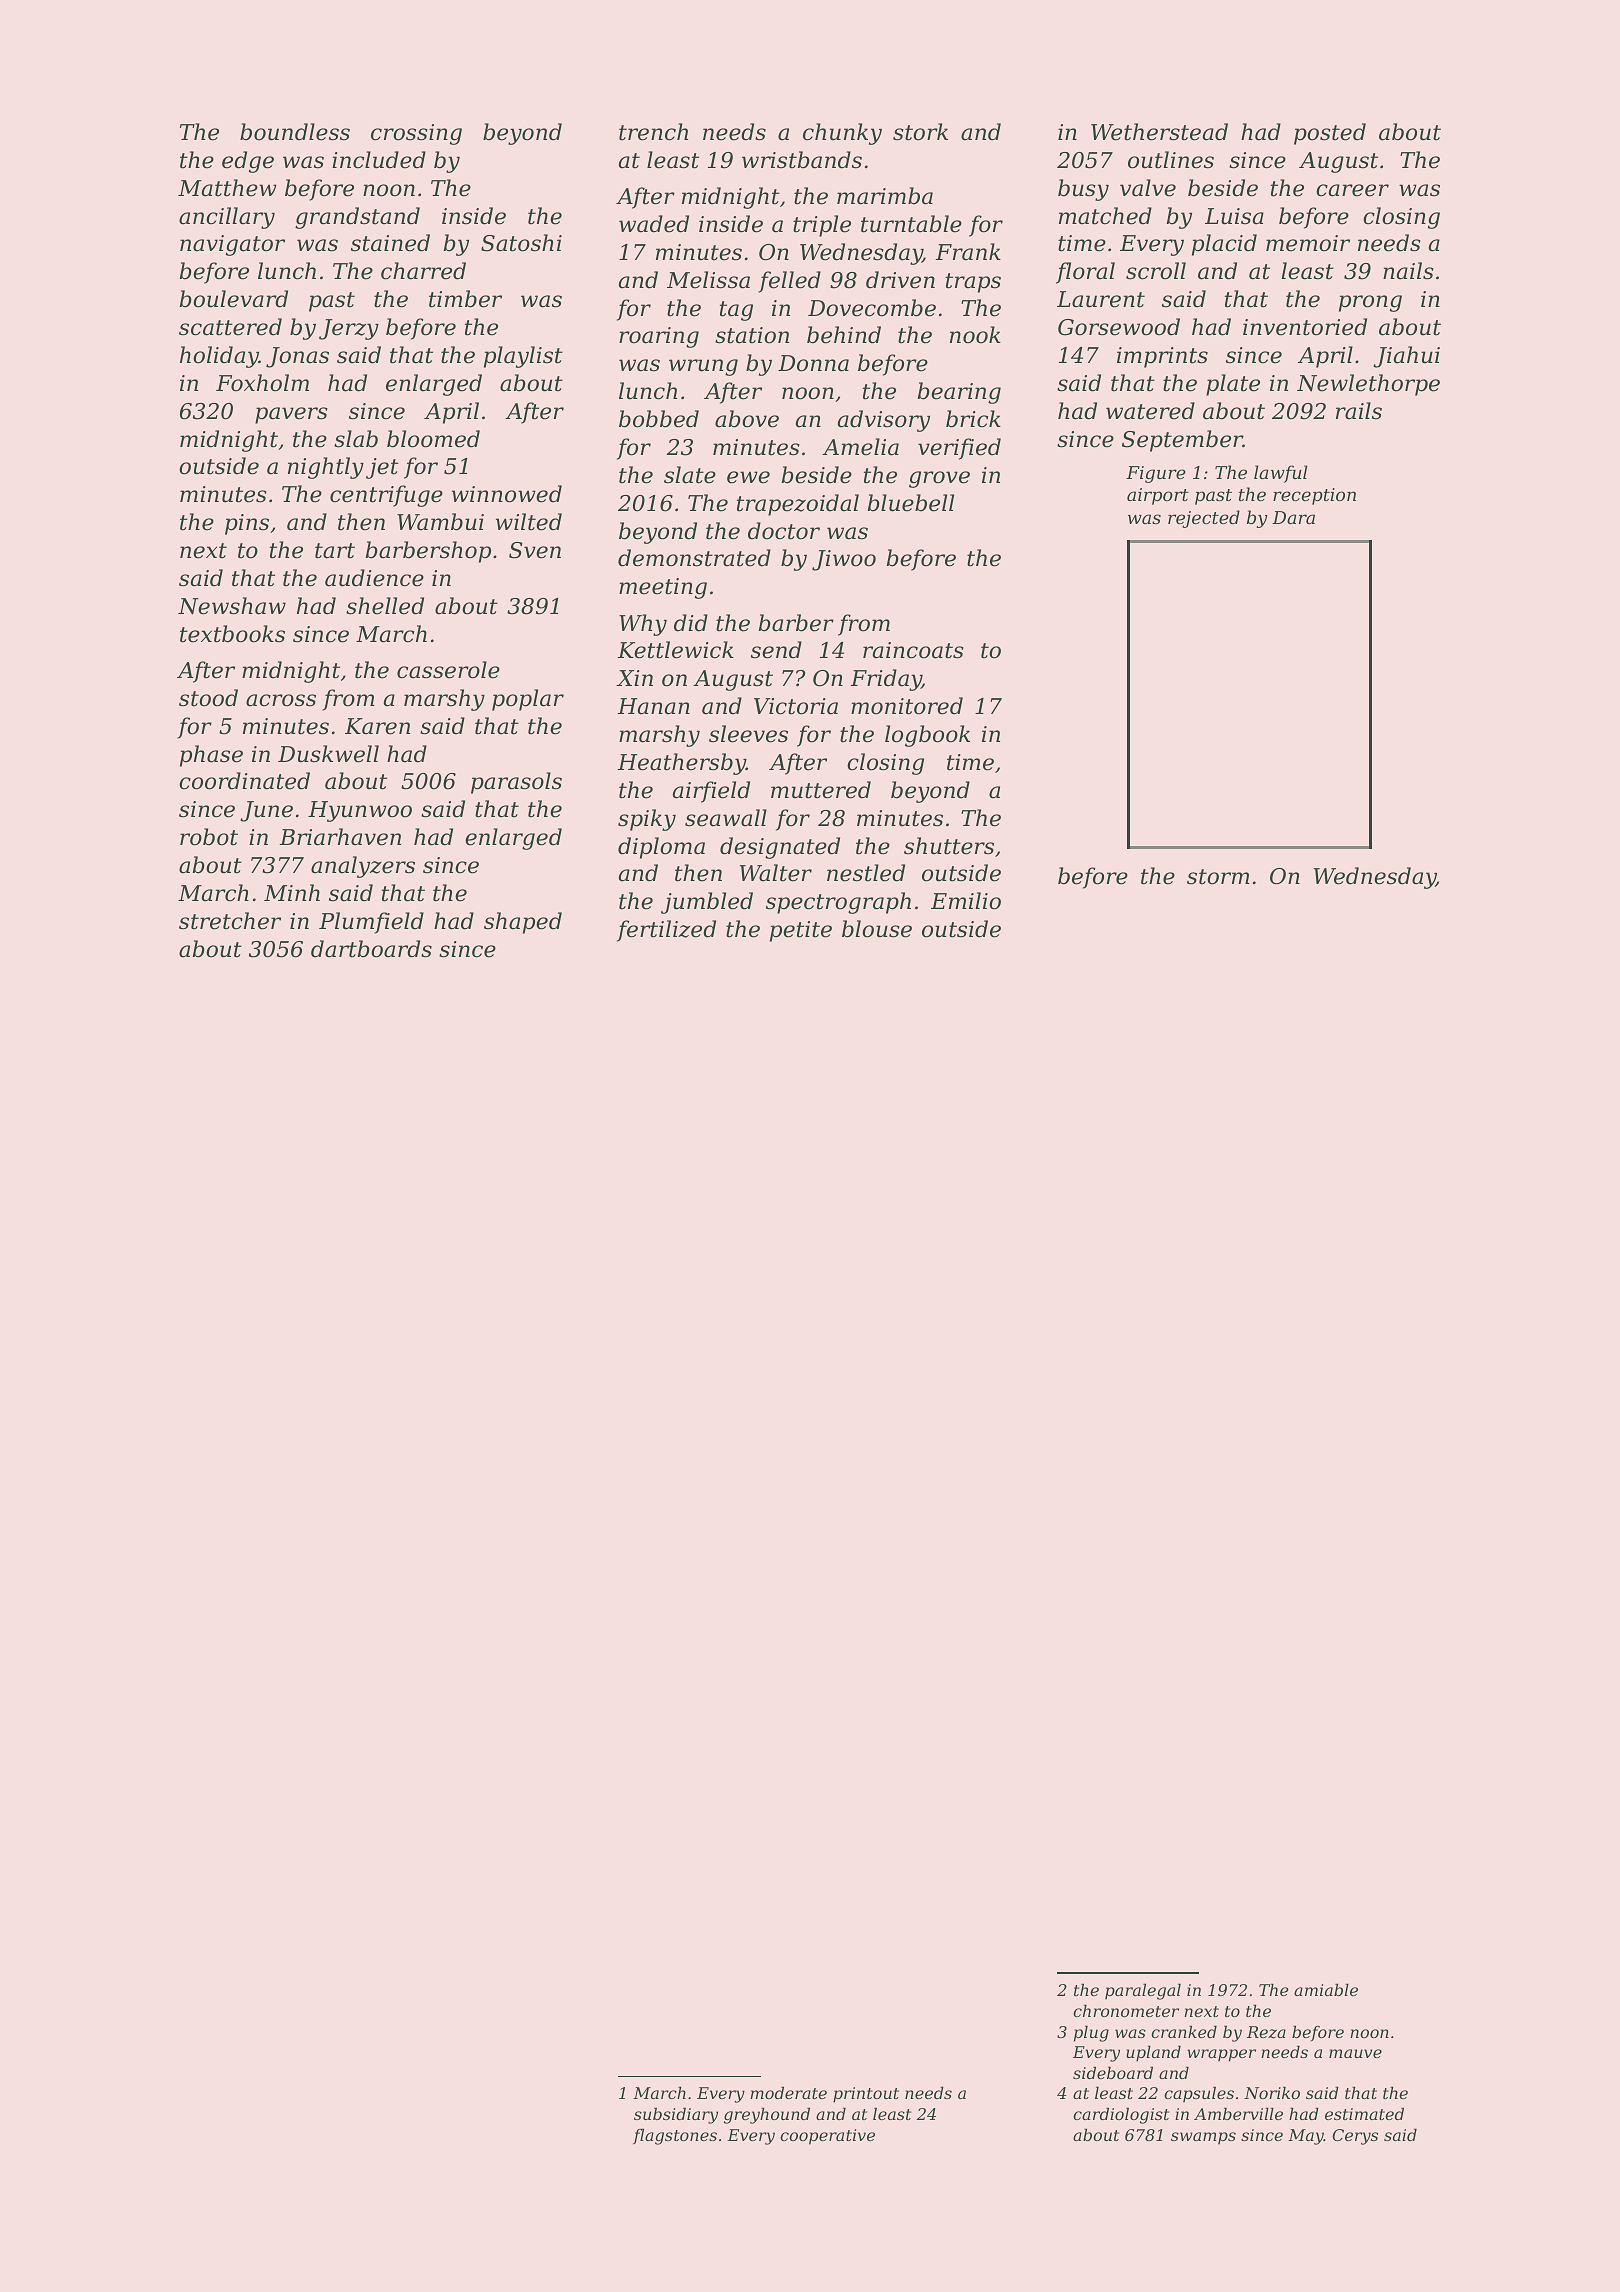  What do you see at coordinates (676, 2115) in the screenshot?
I see `subsidiary` at bounding box center [676, 2115].
